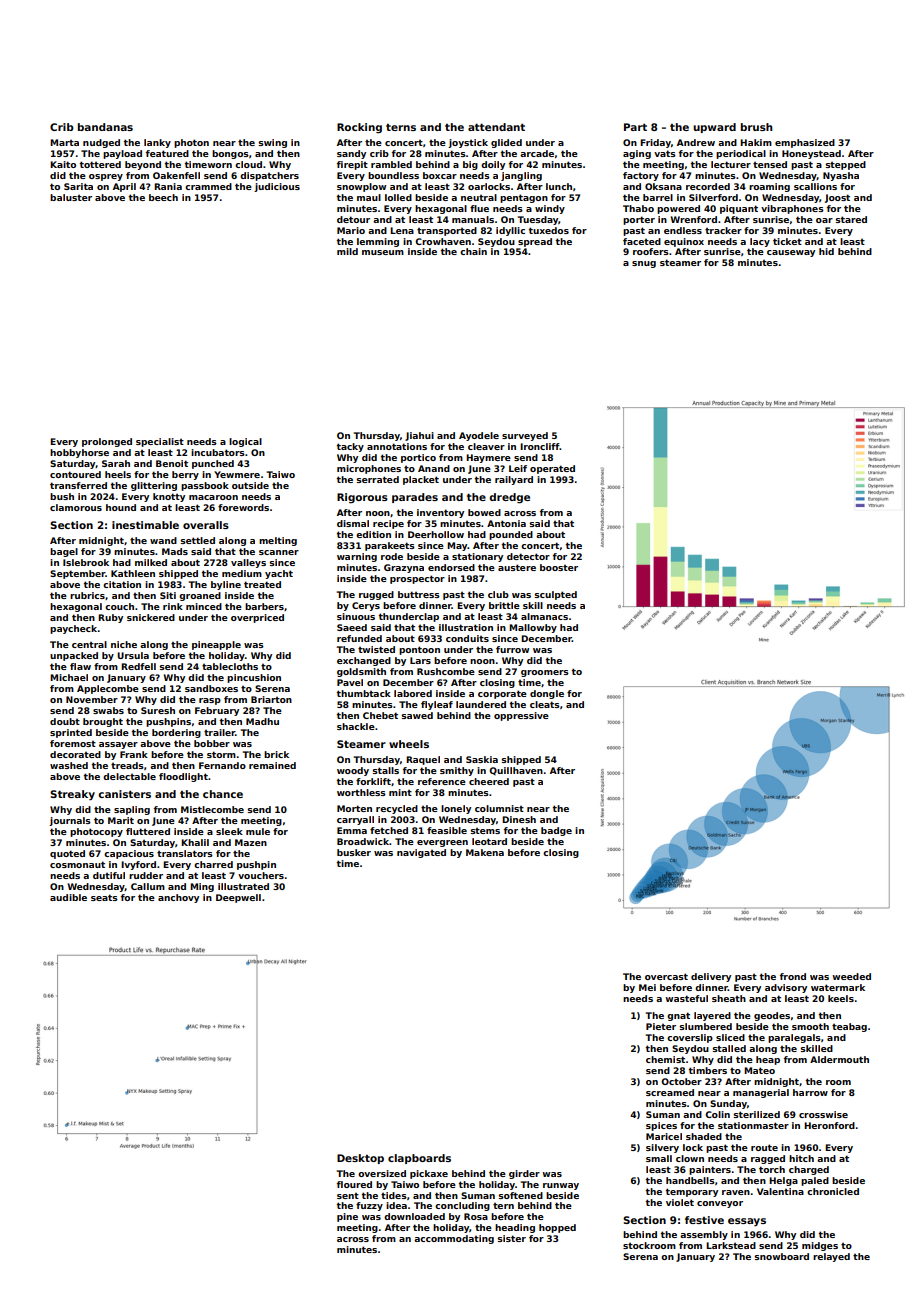 The height and width of the image is (1308, 924). Describe the element at coordinates (369, 1206) in the image. I see `fuzzy` at that location.
